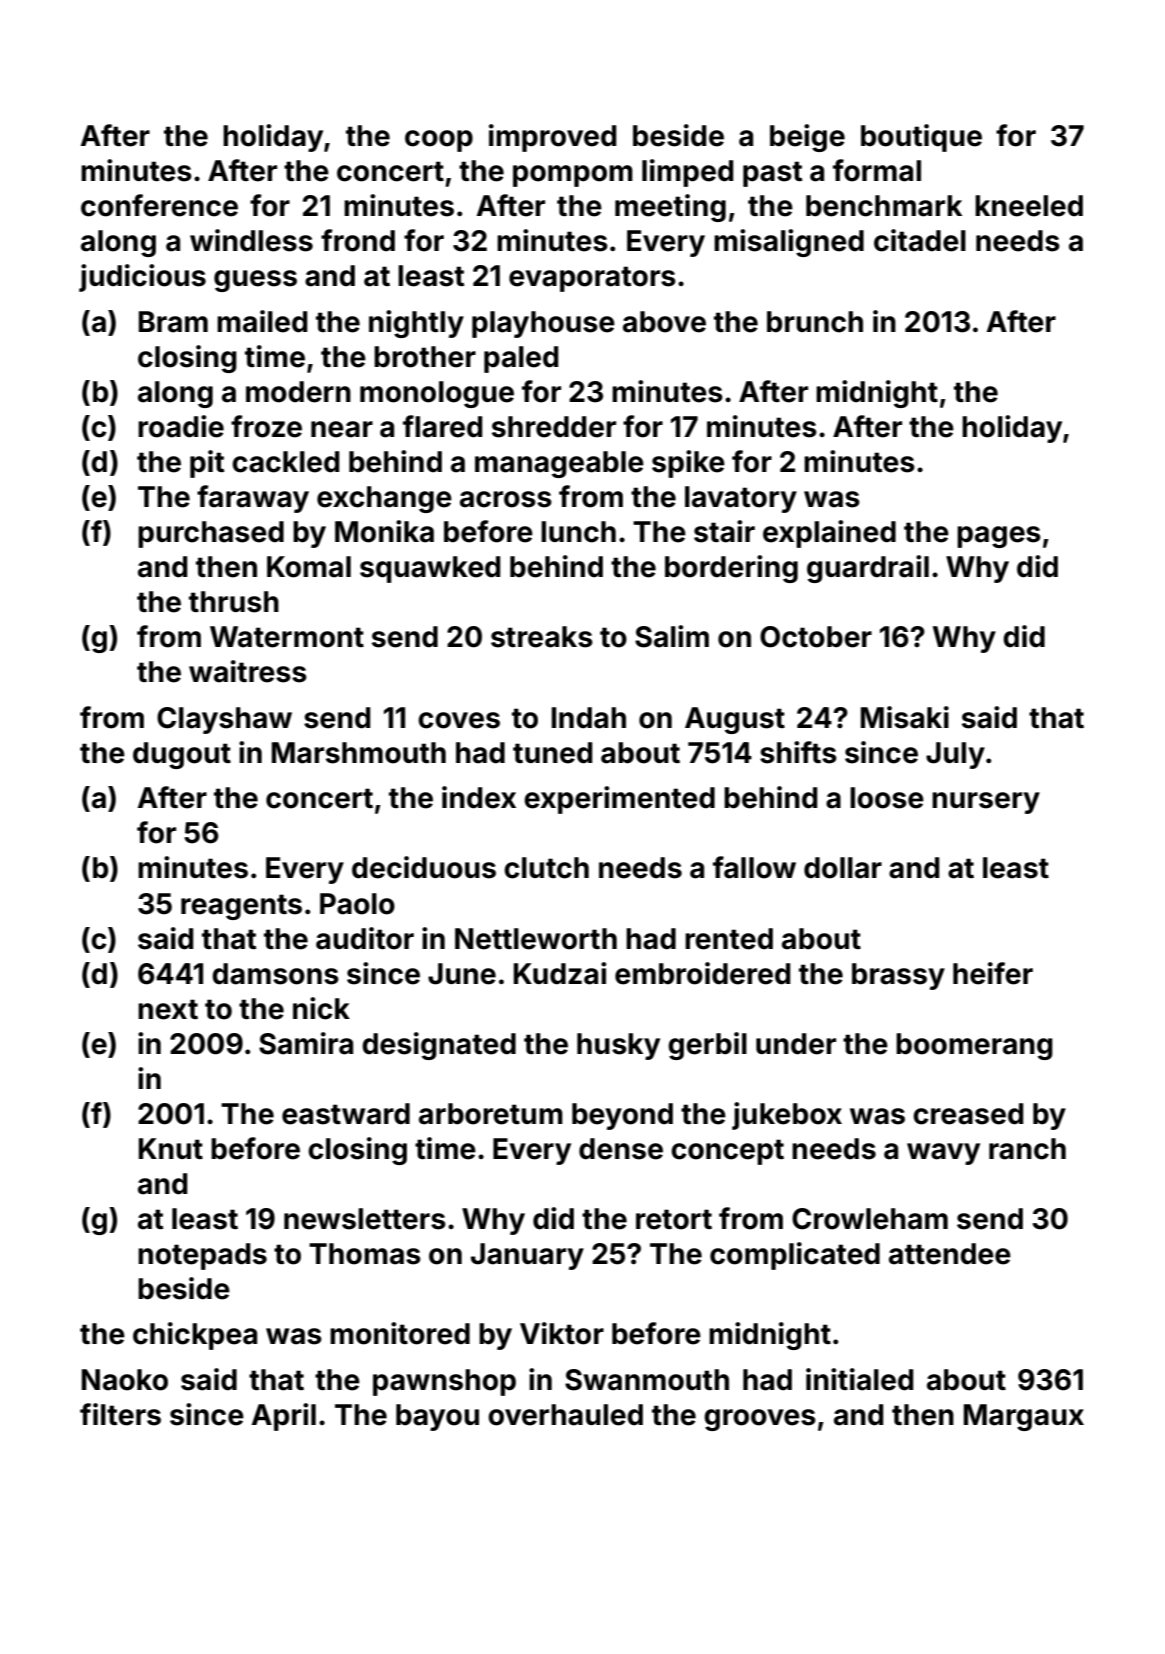 The image size is (1165, 1654). I want to click on deciduous, so click(424, 867).
